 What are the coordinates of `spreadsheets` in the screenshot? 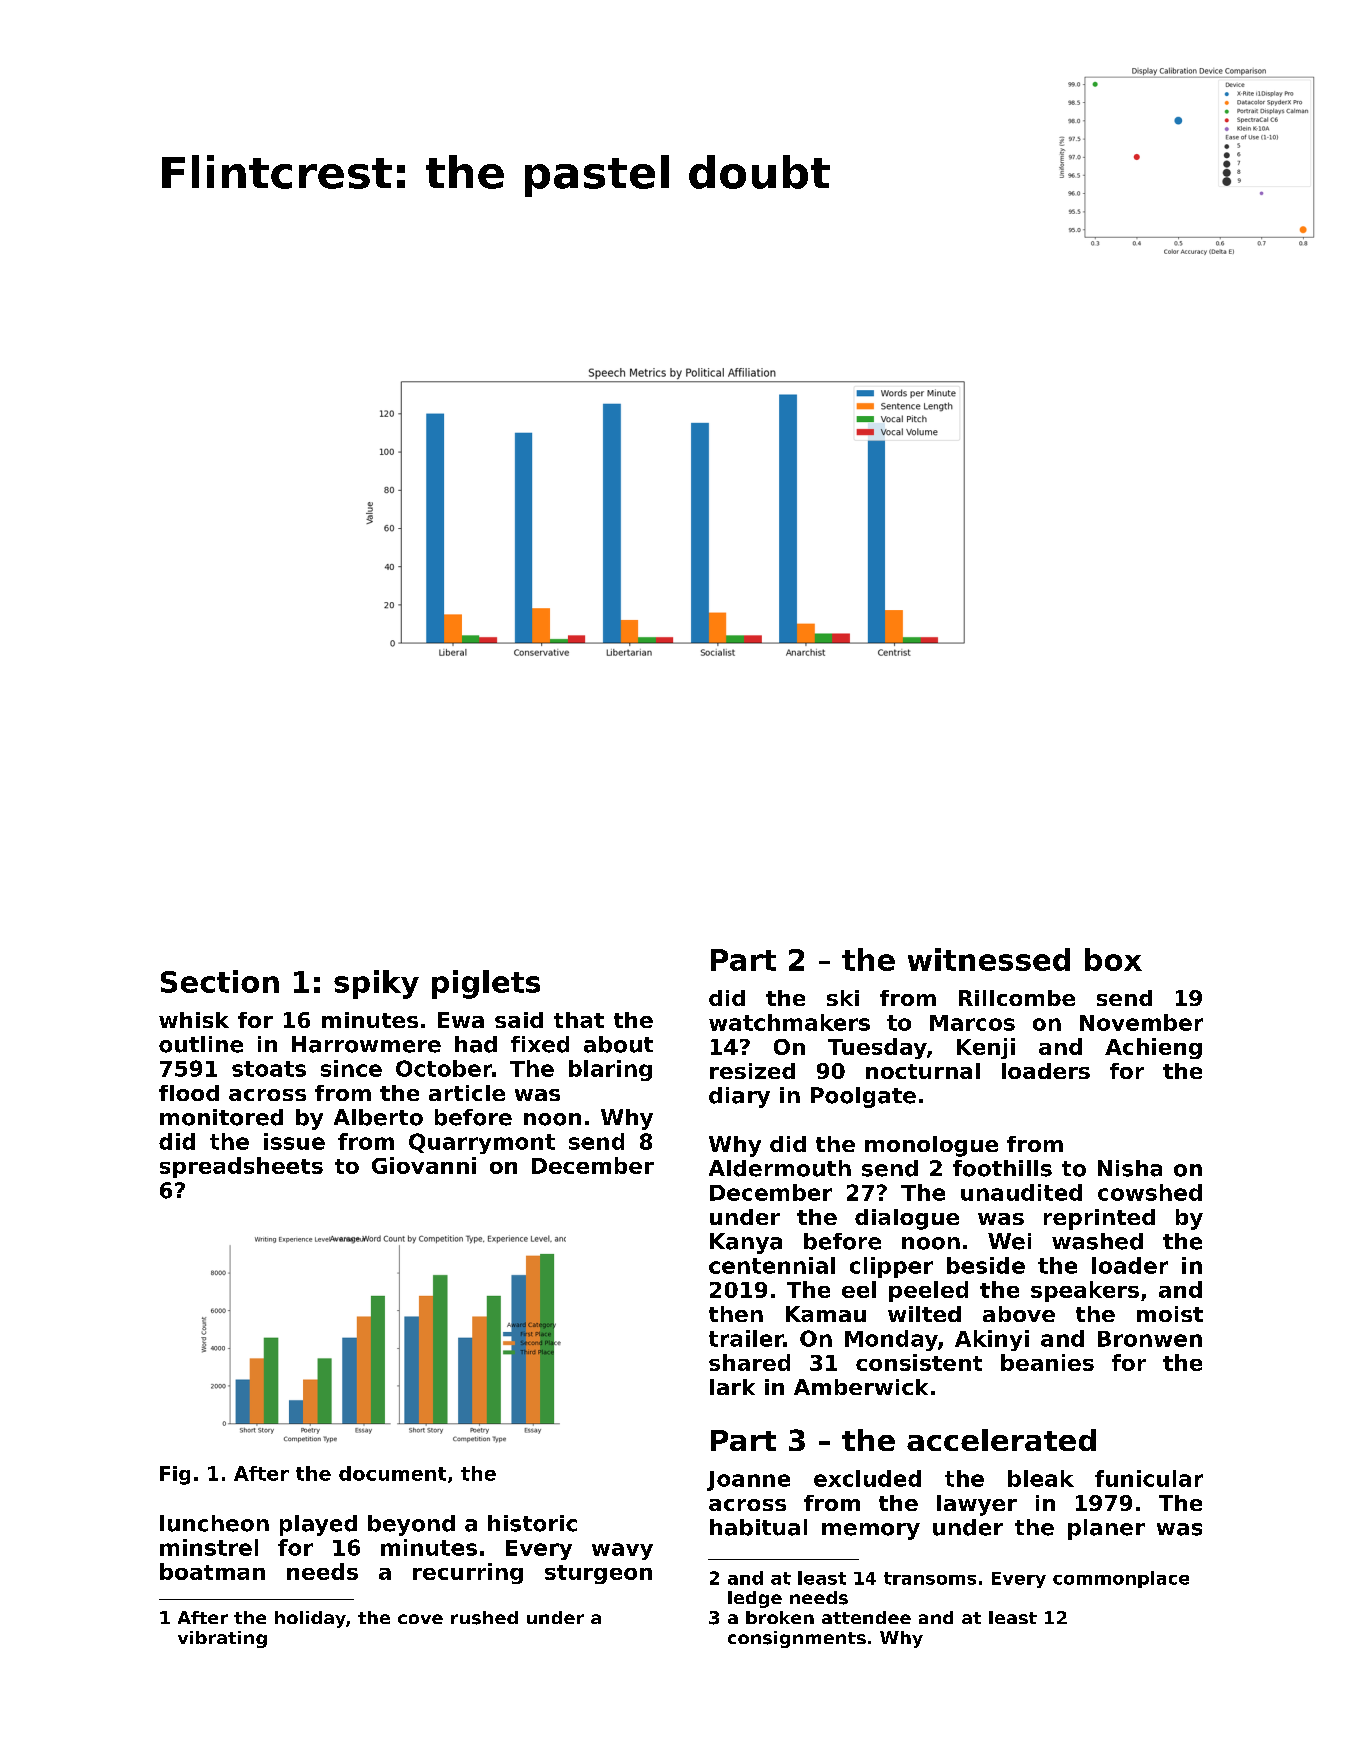 It's located at (241, 1167).
